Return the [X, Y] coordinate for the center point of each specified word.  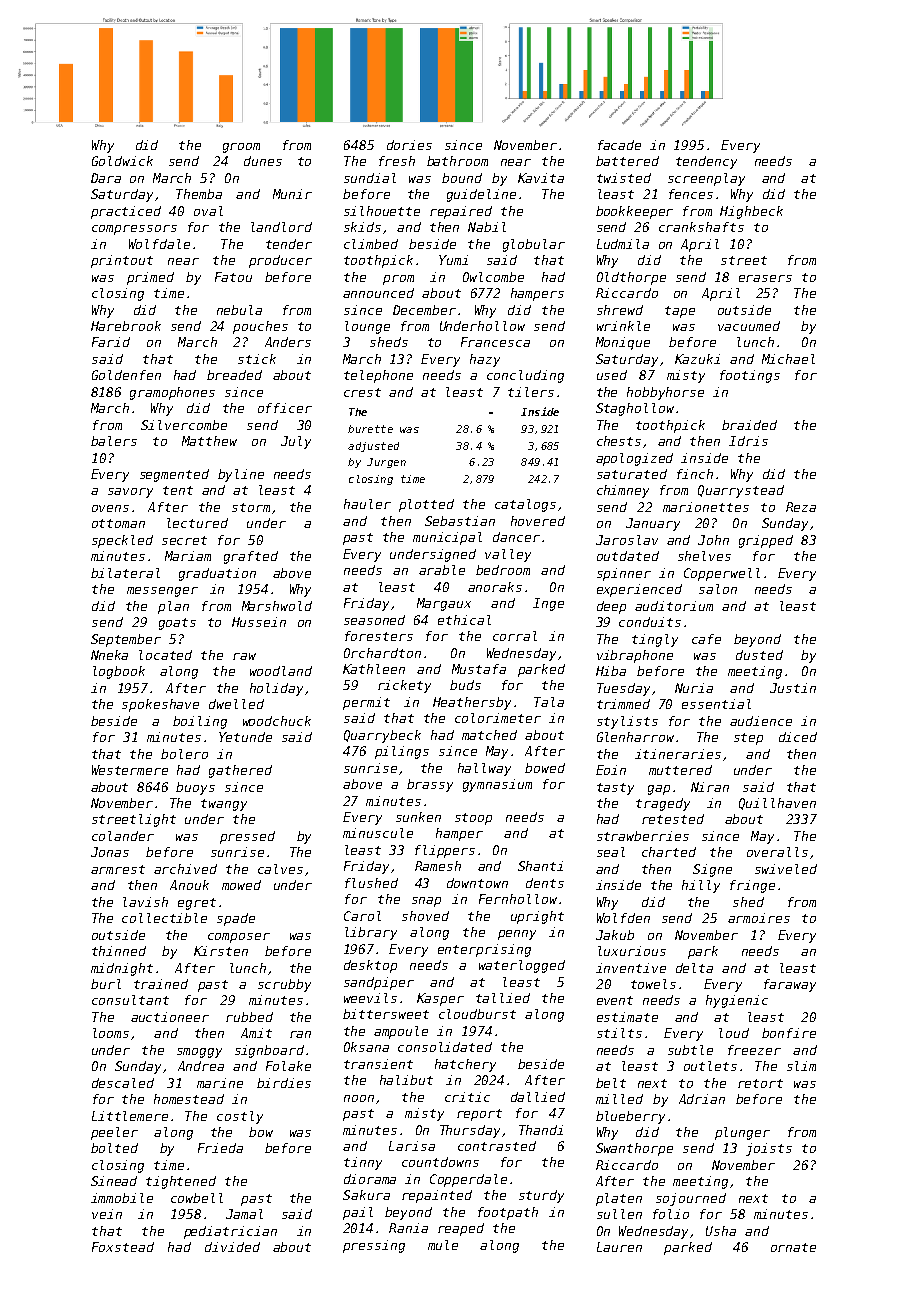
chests [619, 441]
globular [534, 245]
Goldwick [122, 161]
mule [443, 1245]
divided [232, 1247]
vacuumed [749, 326]
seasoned [374, 620]
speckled [122, 541]
